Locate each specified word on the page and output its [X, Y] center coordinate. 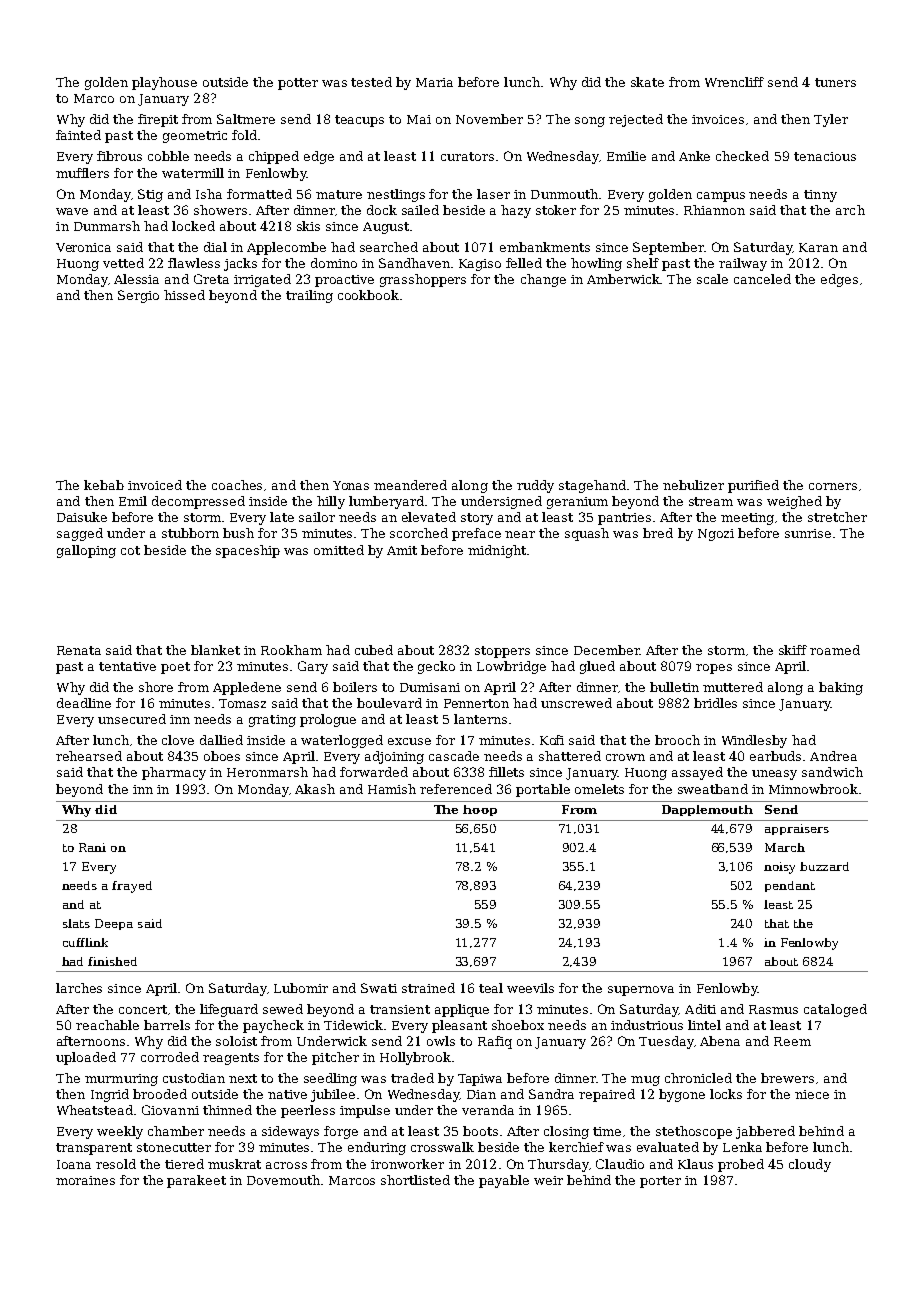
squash [587, 534]
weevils [530, 988]
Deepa [114, 924]
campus [721, 197]
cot [130, 550]
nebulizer [693, 485]
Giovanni [170, 1110]
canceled [762, 279]
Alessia [136, 279]
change [543, 280]
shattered [570, 756]
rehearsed [89, 756]
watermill [193, 173]
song [590, 122]
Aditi [700, 1009]
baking [841, 688]
